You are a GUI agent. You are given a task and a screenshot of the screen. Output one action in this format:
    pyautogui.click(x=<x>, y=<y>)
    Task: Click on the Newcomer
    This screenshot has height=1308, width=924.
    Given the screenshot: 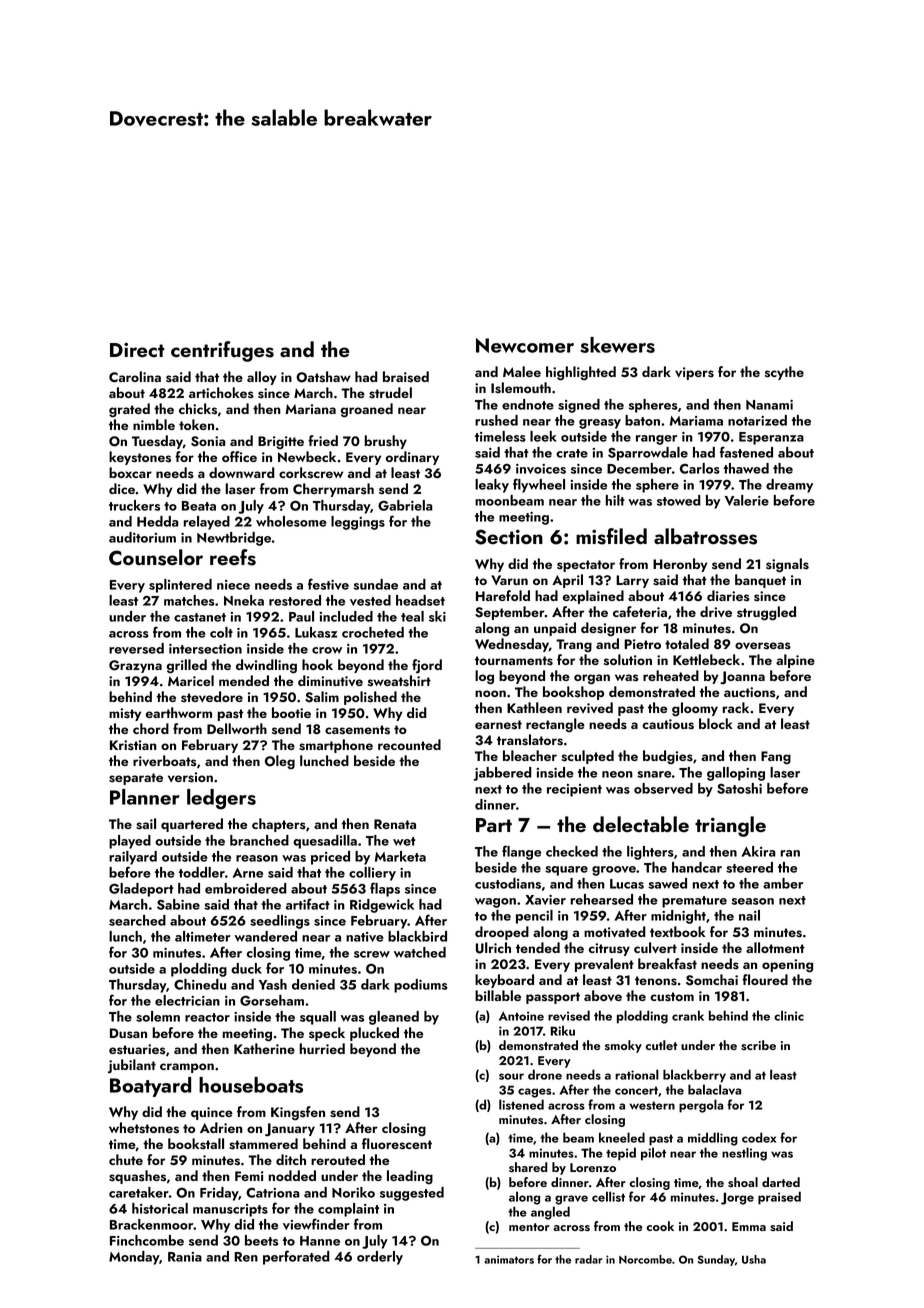 What is the action you would take?
    pyautogui.click(x=525, y=345)
